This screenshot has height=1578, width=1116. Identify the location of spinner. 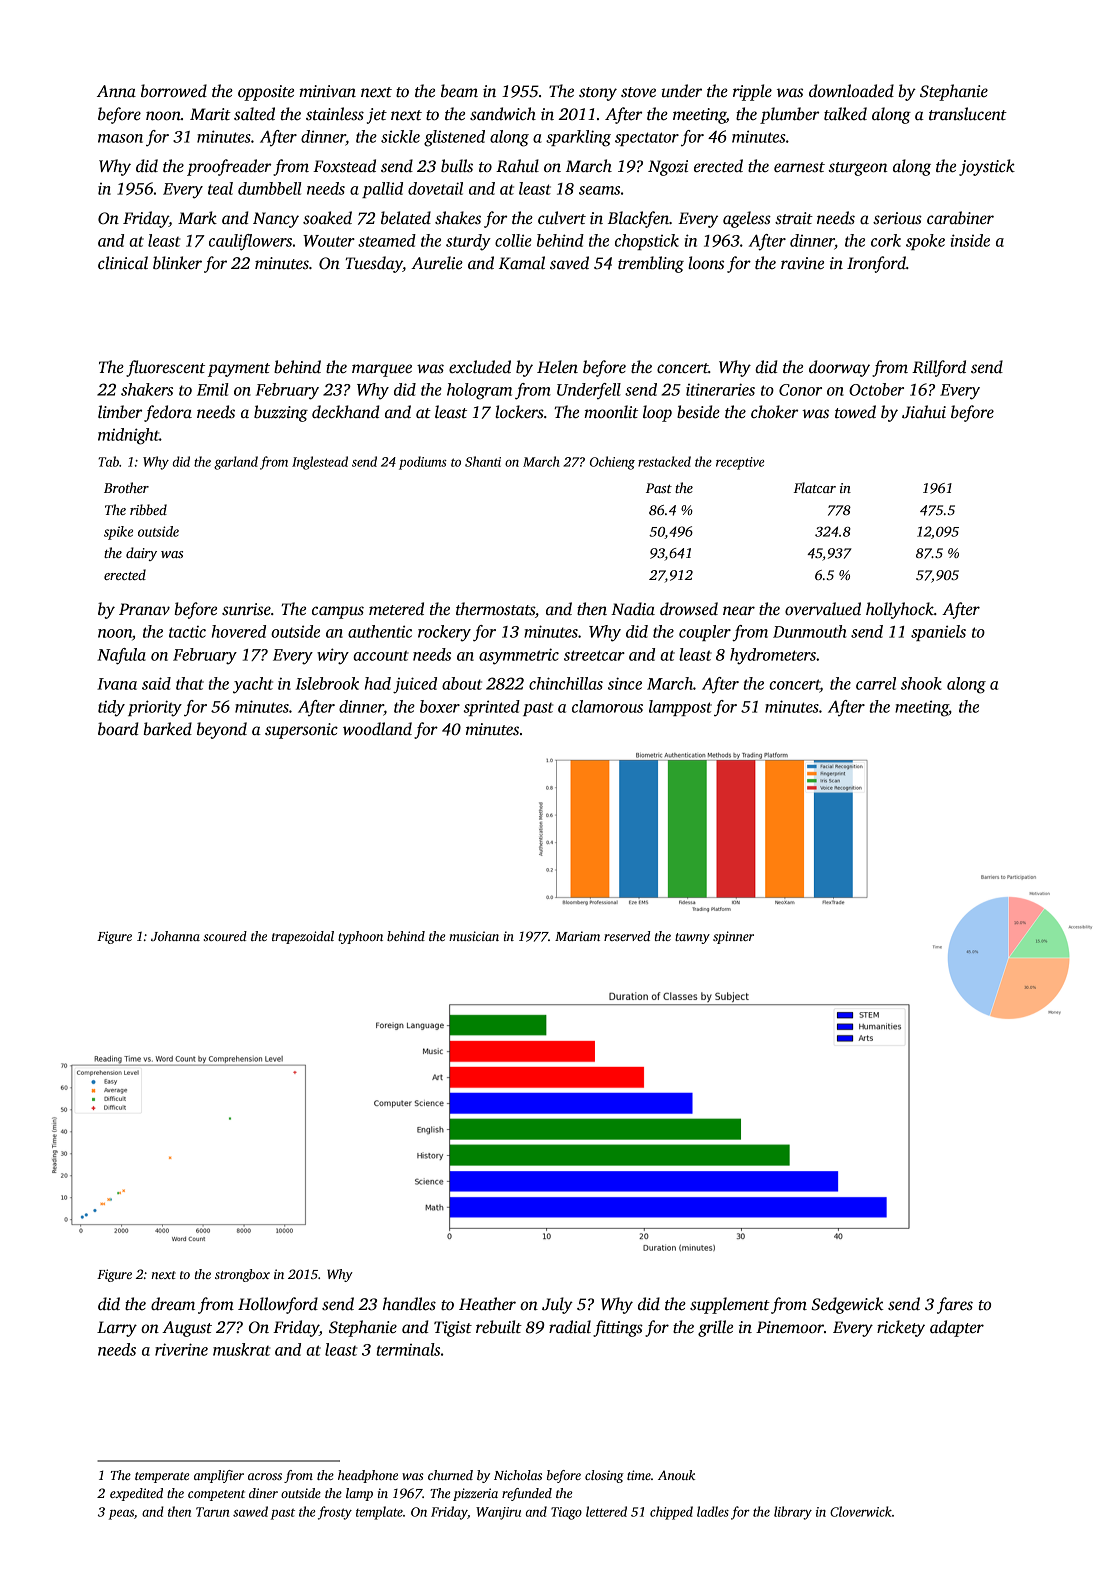
(733, 937).
